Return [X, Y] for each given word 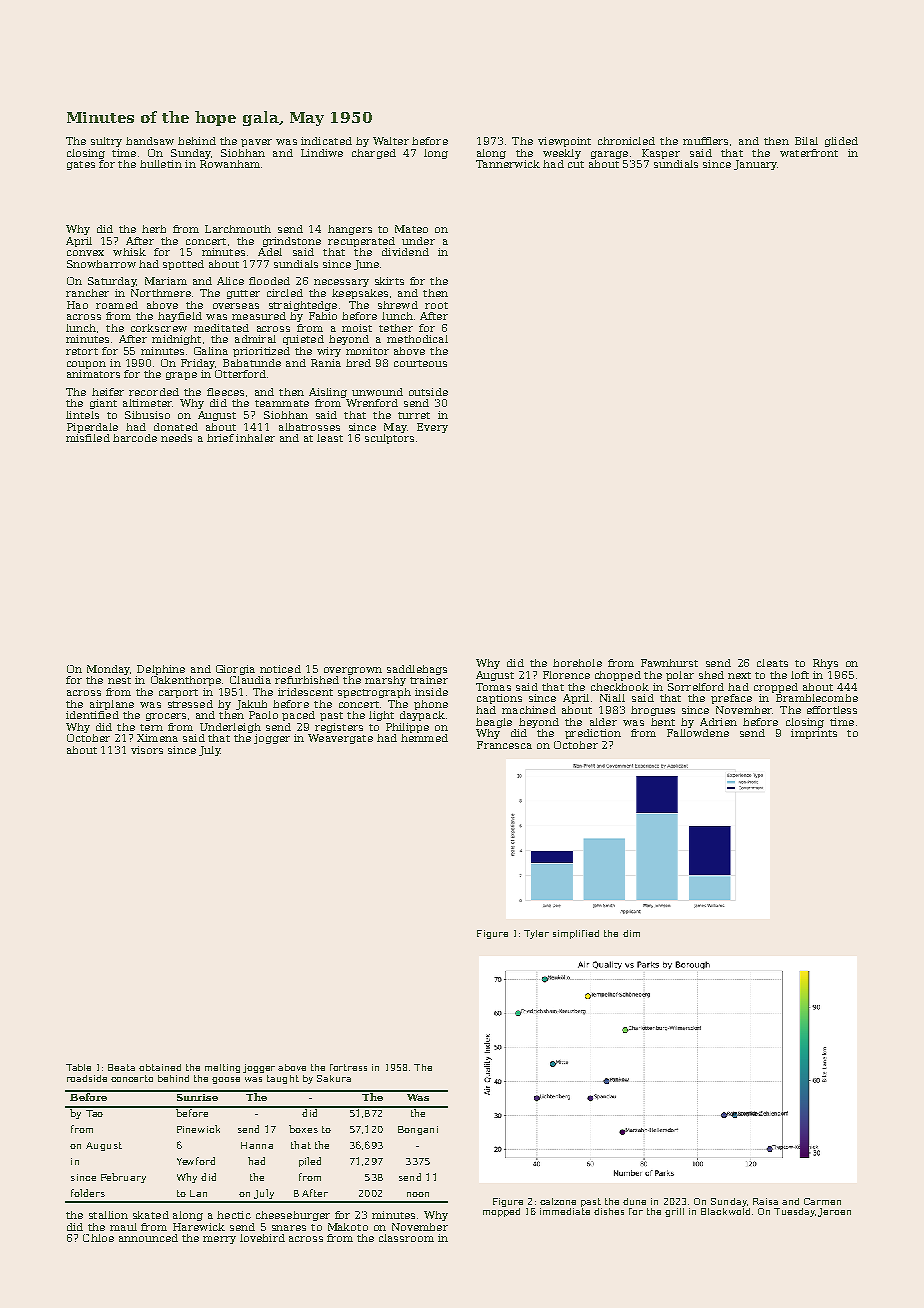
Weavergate [340, 739]
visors [147, 750]
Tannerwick [508, 164]
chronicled [626, 141]
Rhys [825, 664]
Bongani [418, 1130]
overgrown [353, 671]
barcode [135, 438]
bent [663, 722]
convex [85, 253]
